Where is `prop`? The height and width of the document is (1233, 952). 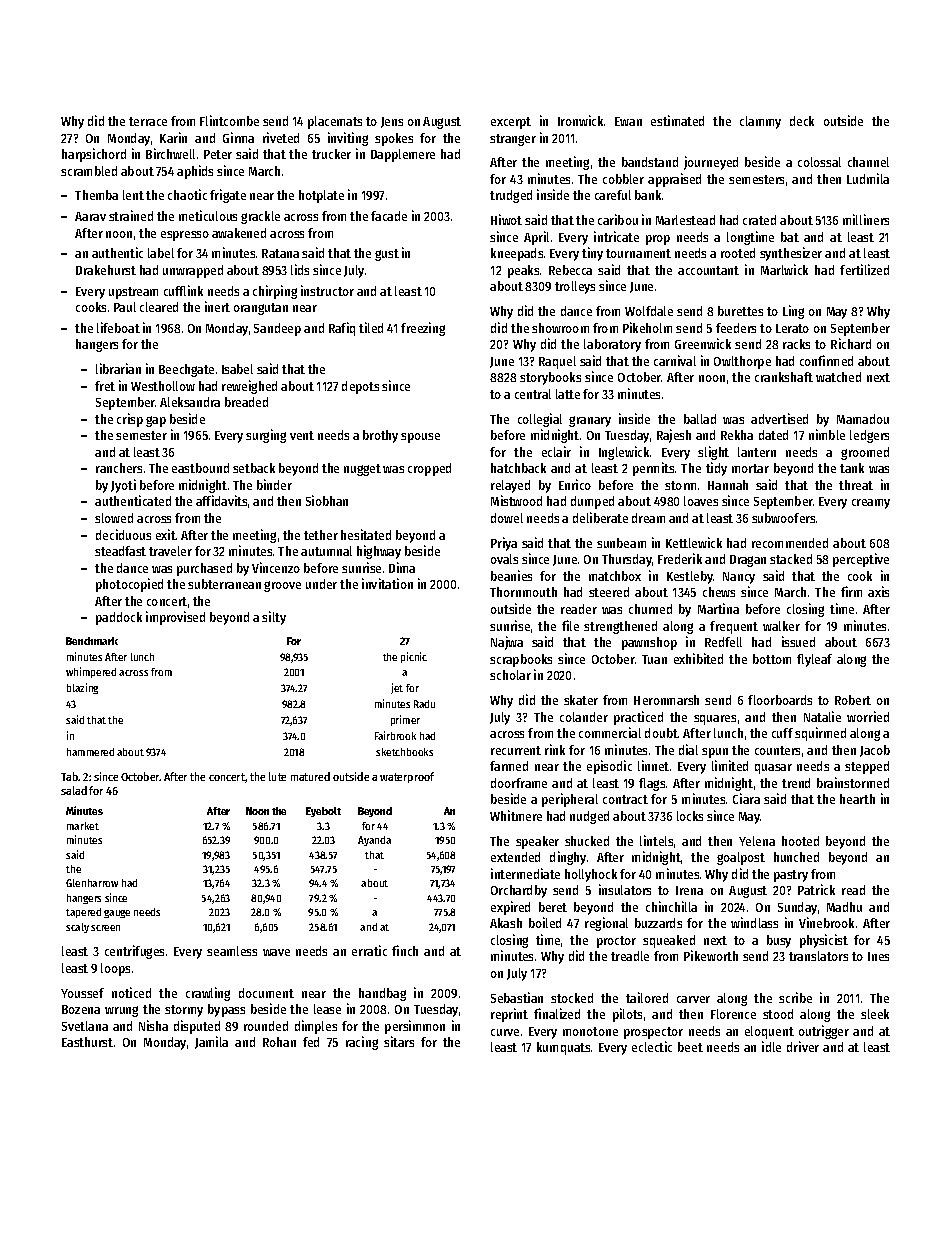 prop is located at coordinates (658, 240).
